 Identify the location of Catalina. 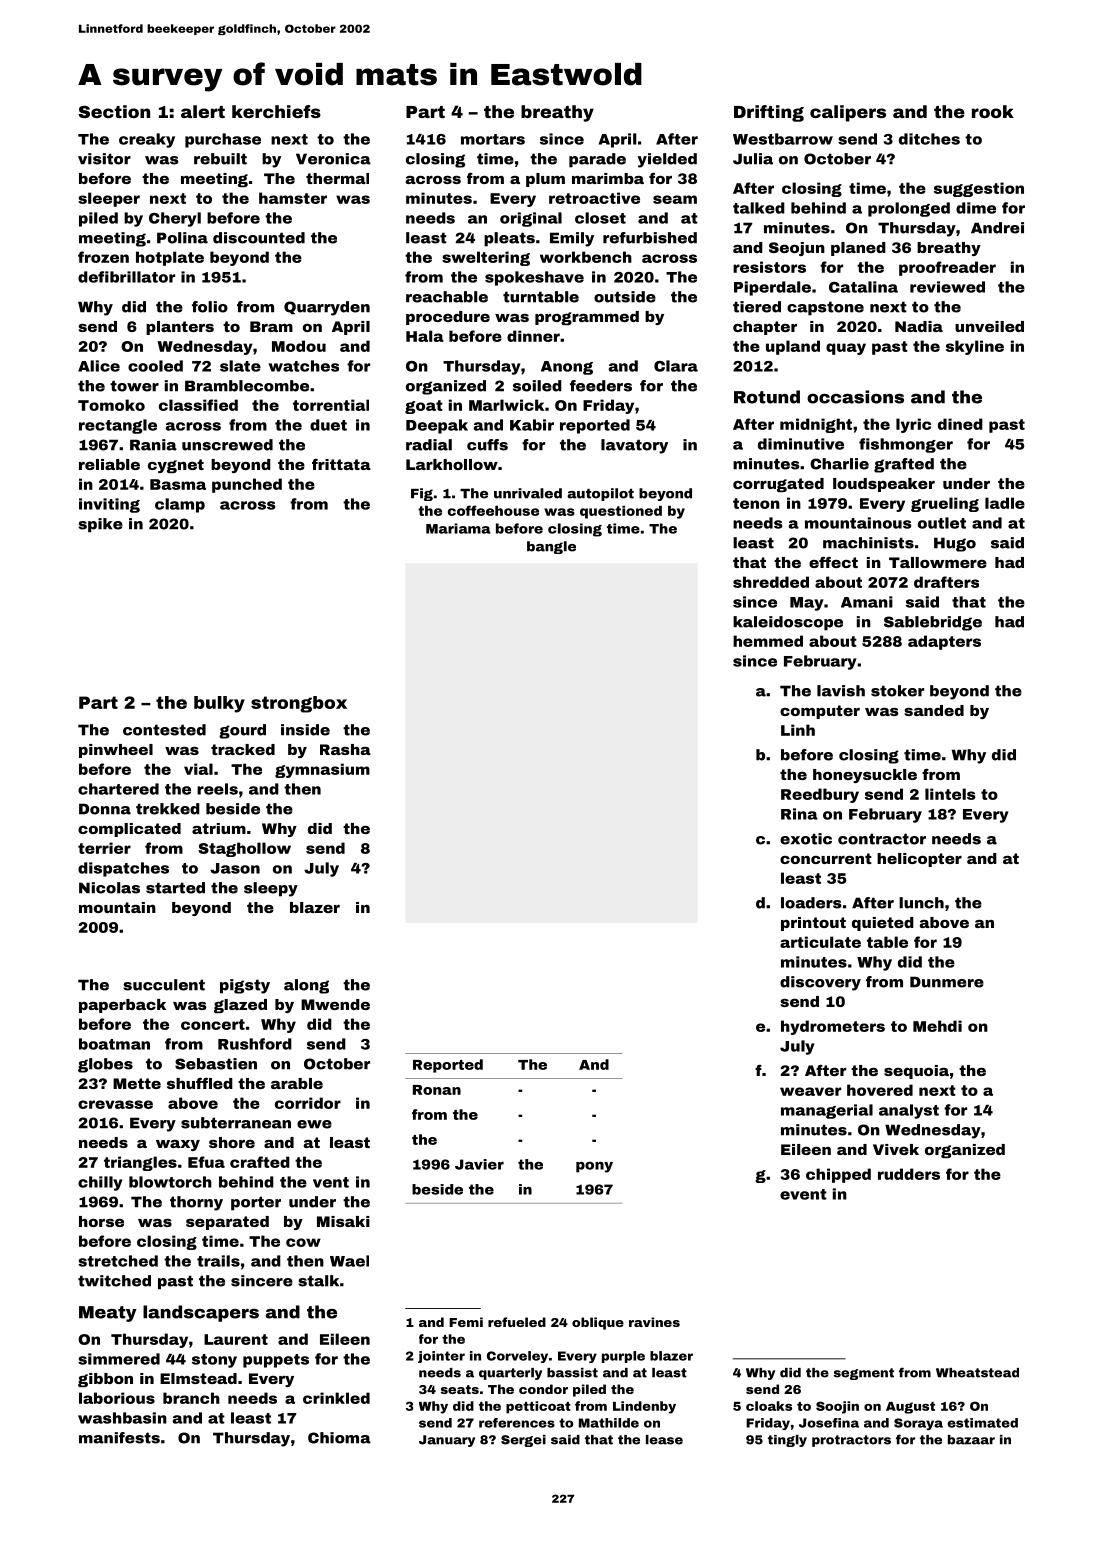
(863, 287).
